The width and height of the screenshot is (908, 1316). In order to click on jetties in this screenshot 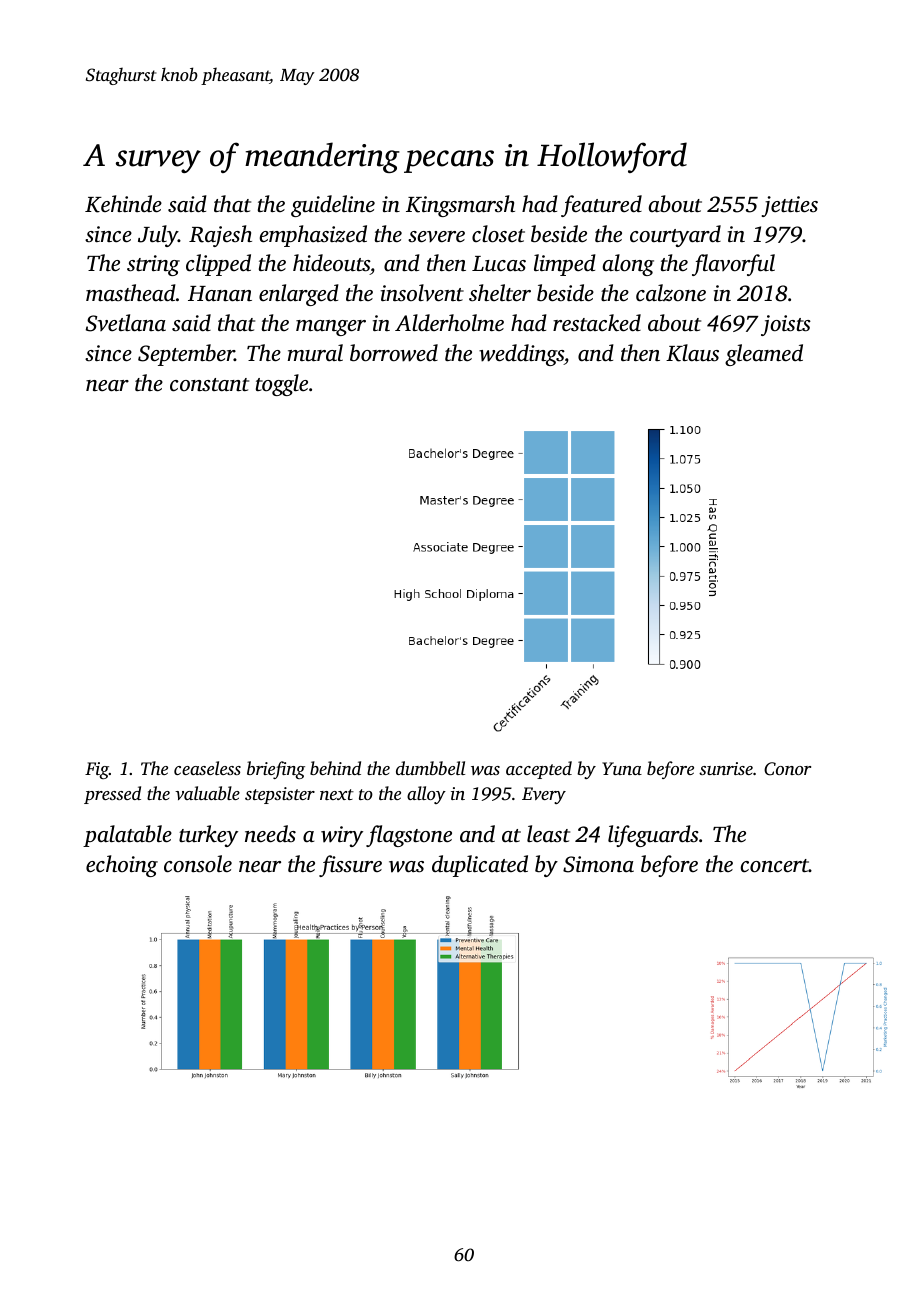, I will do `click(790, 206)`.
